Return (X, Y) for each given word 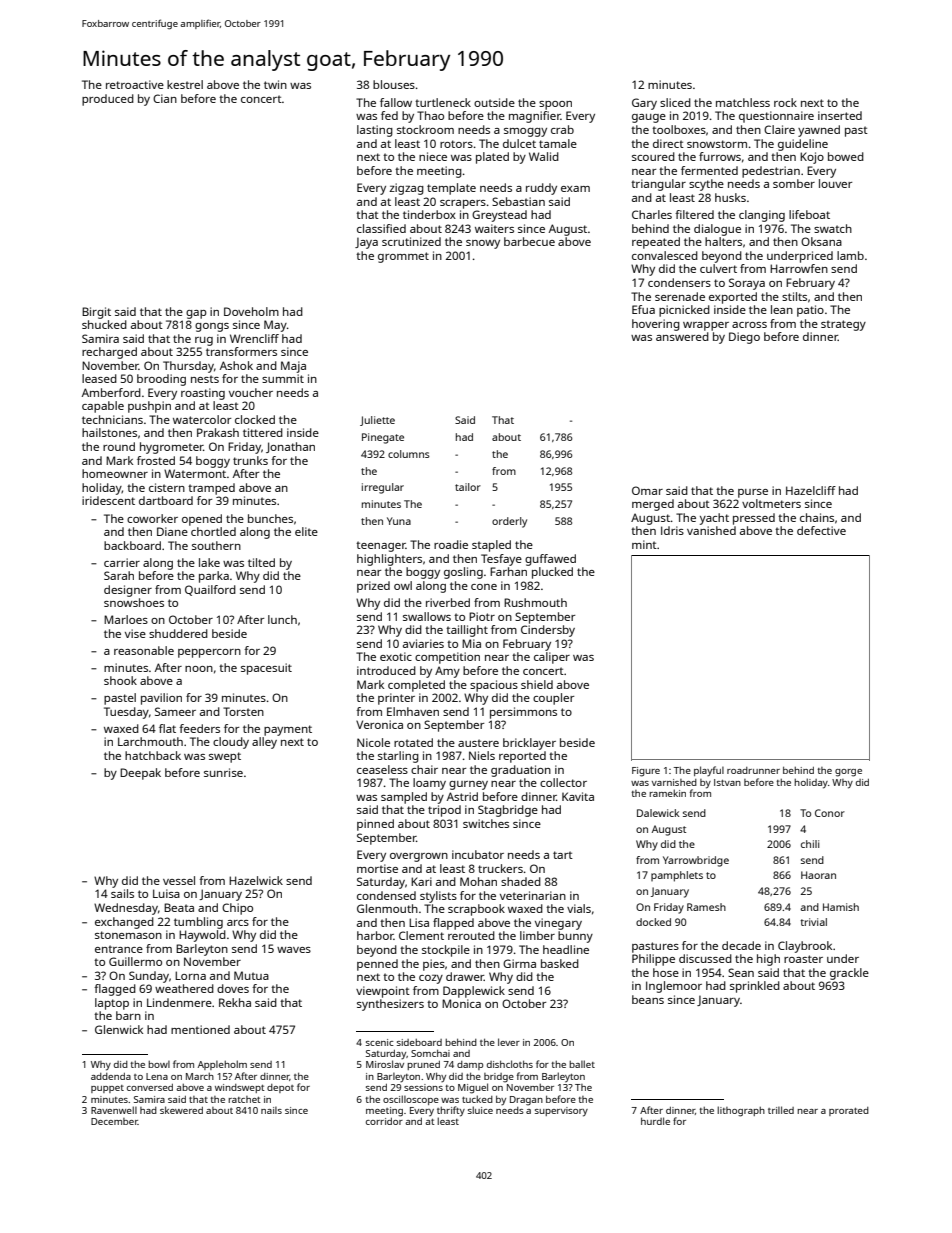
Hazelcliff (811, 490)
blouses (394, 84)
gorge (848, 773)
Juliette (377, 421)
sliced (675, 102)
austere (478, 743)
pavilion (161, 699)
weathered (184, 988)
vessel (179, 880)
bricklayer (529, 744)
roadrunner (753, 770)
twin (275, 84)
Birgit (96, 313)
